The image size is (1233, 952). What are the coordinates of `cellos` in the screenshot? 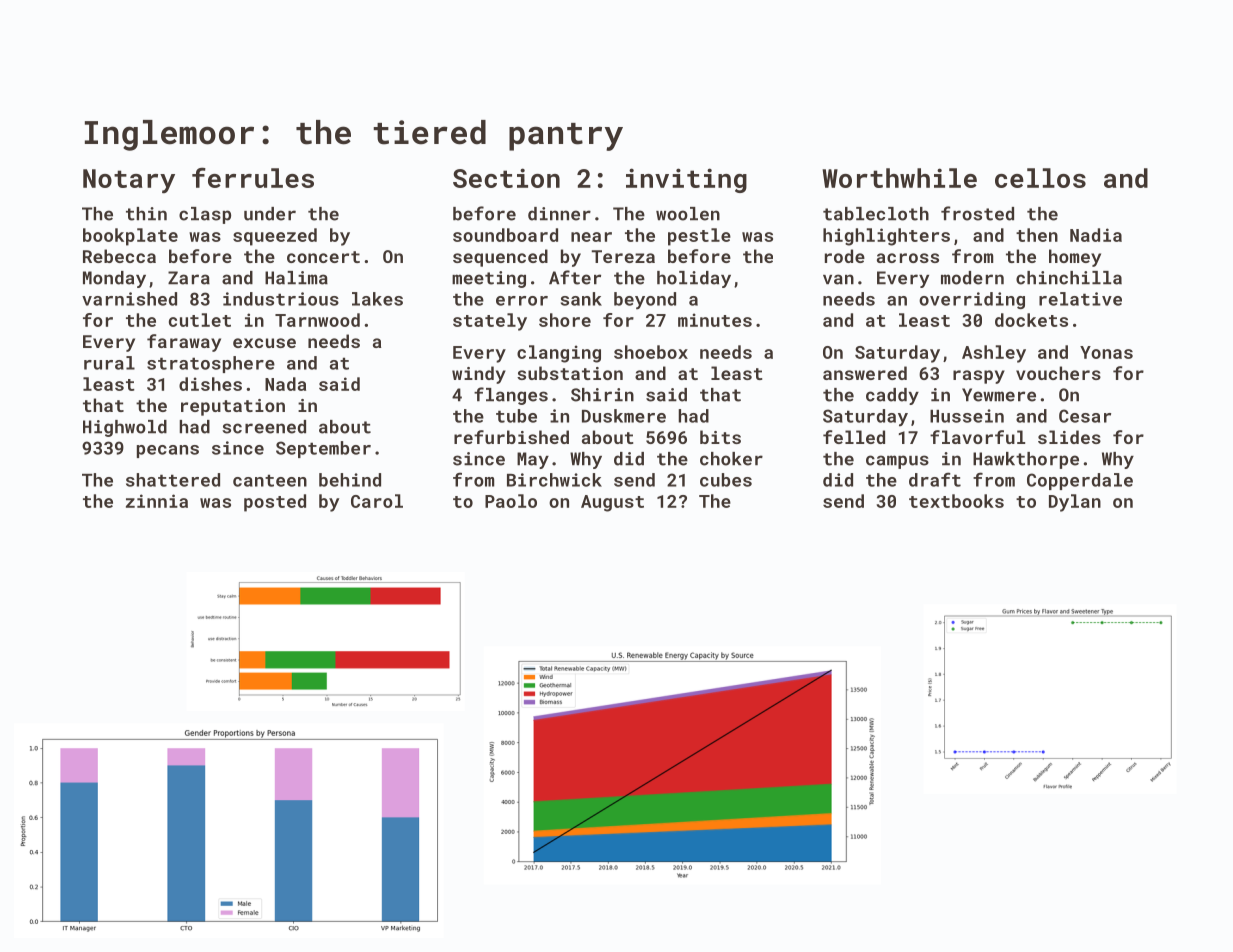 It's located at (1040, 178).
